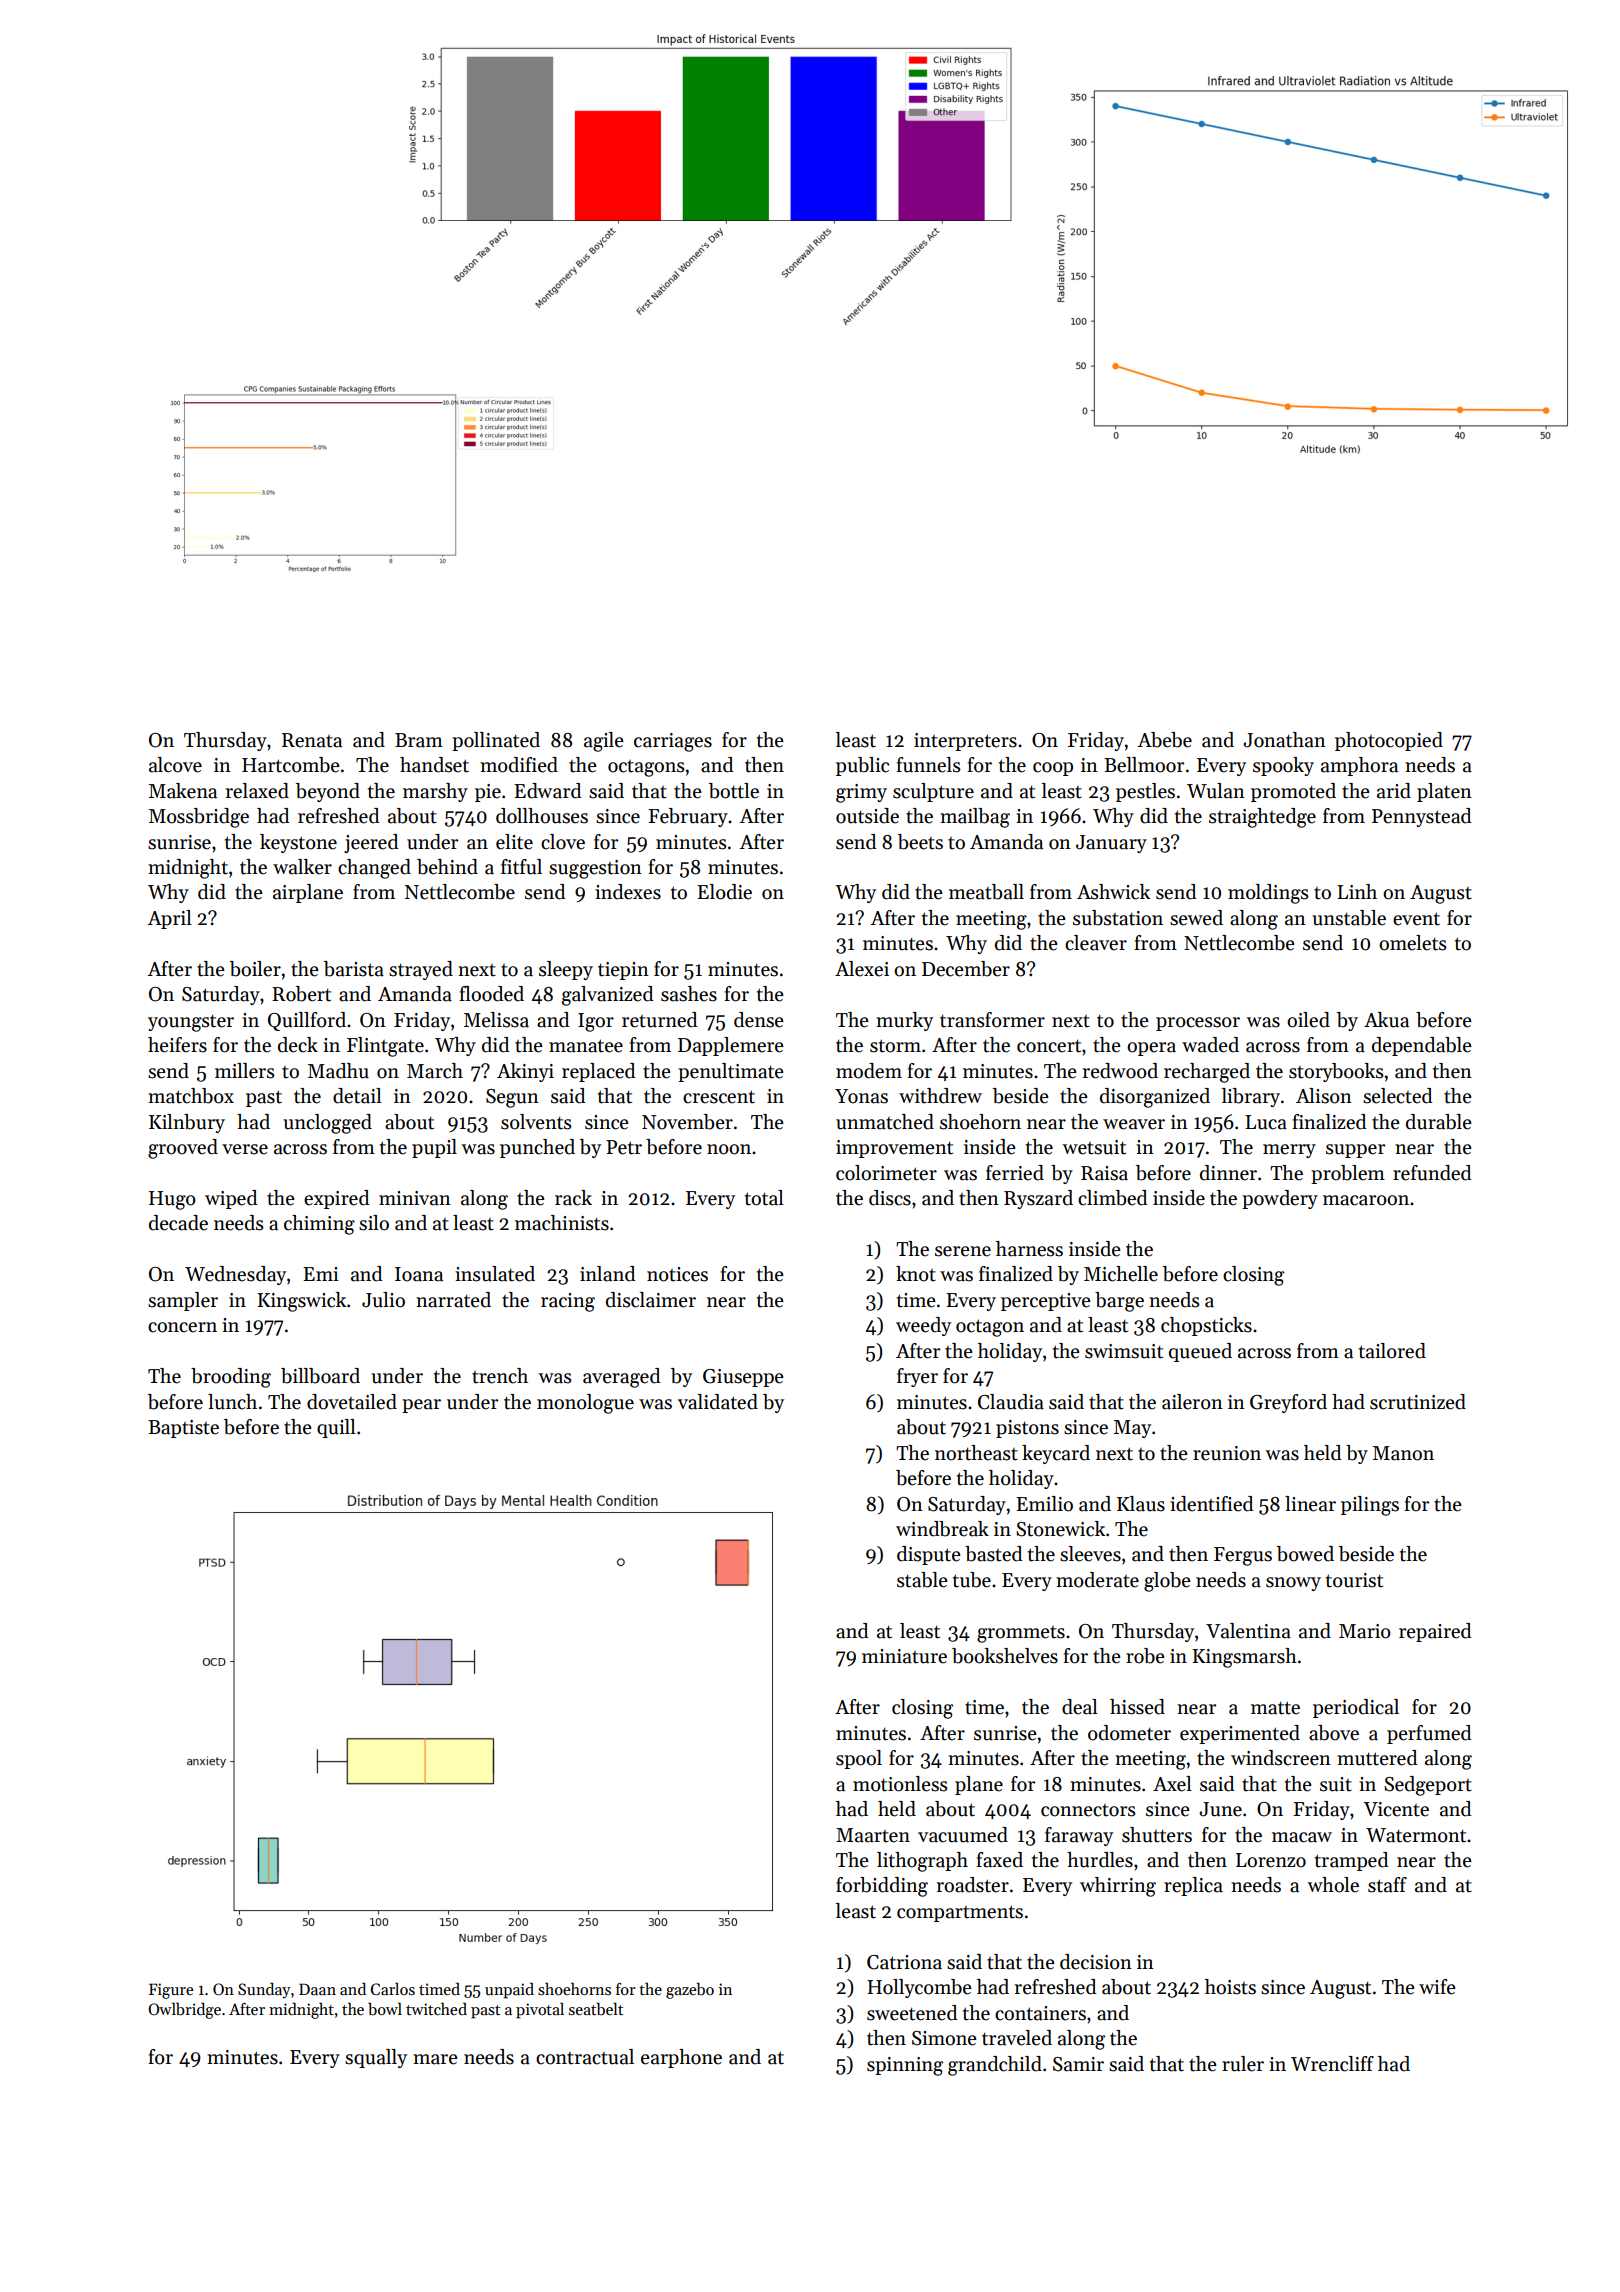  I want to click on modified, so click(519, 765).
